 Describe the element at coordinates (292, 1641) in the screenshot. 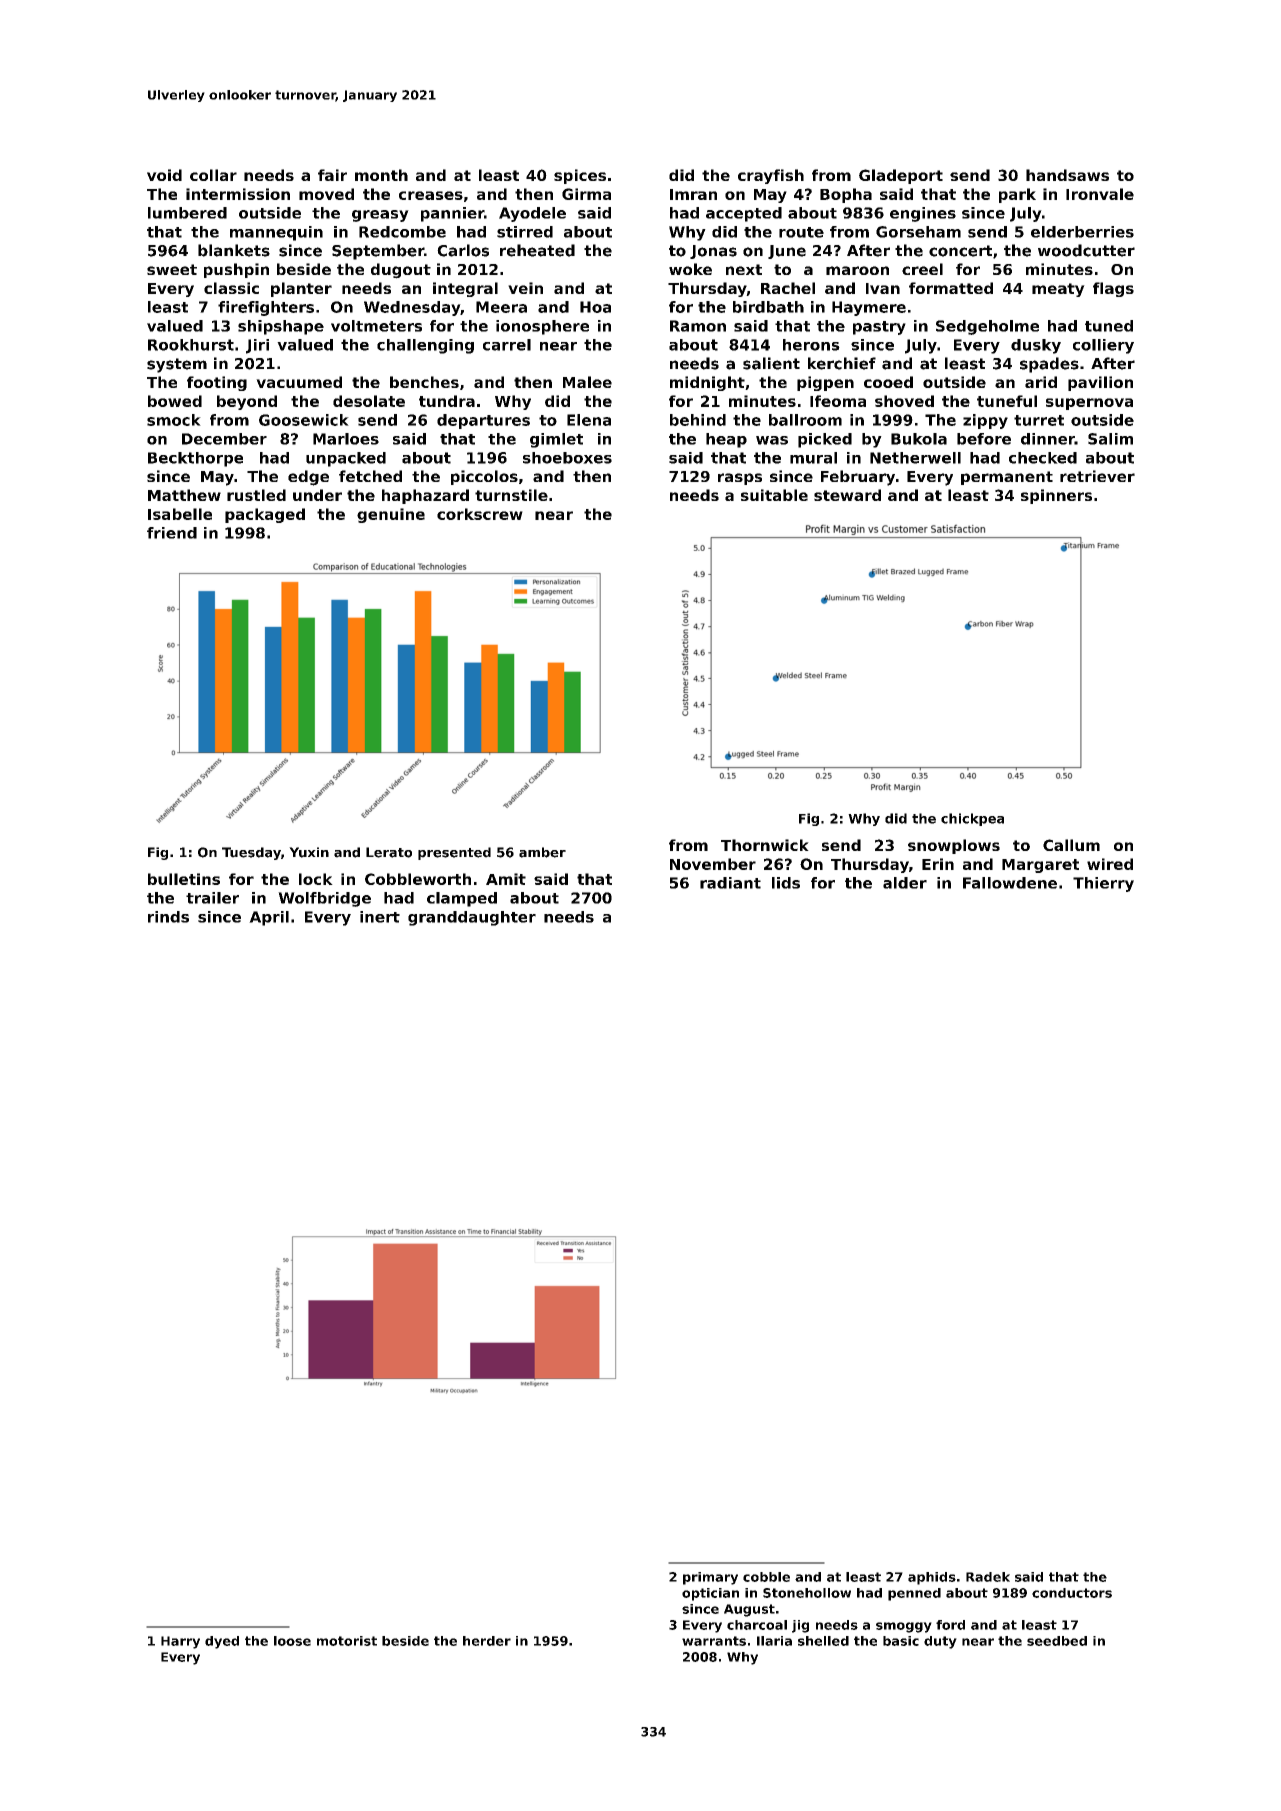

I see `loose` at that location.
